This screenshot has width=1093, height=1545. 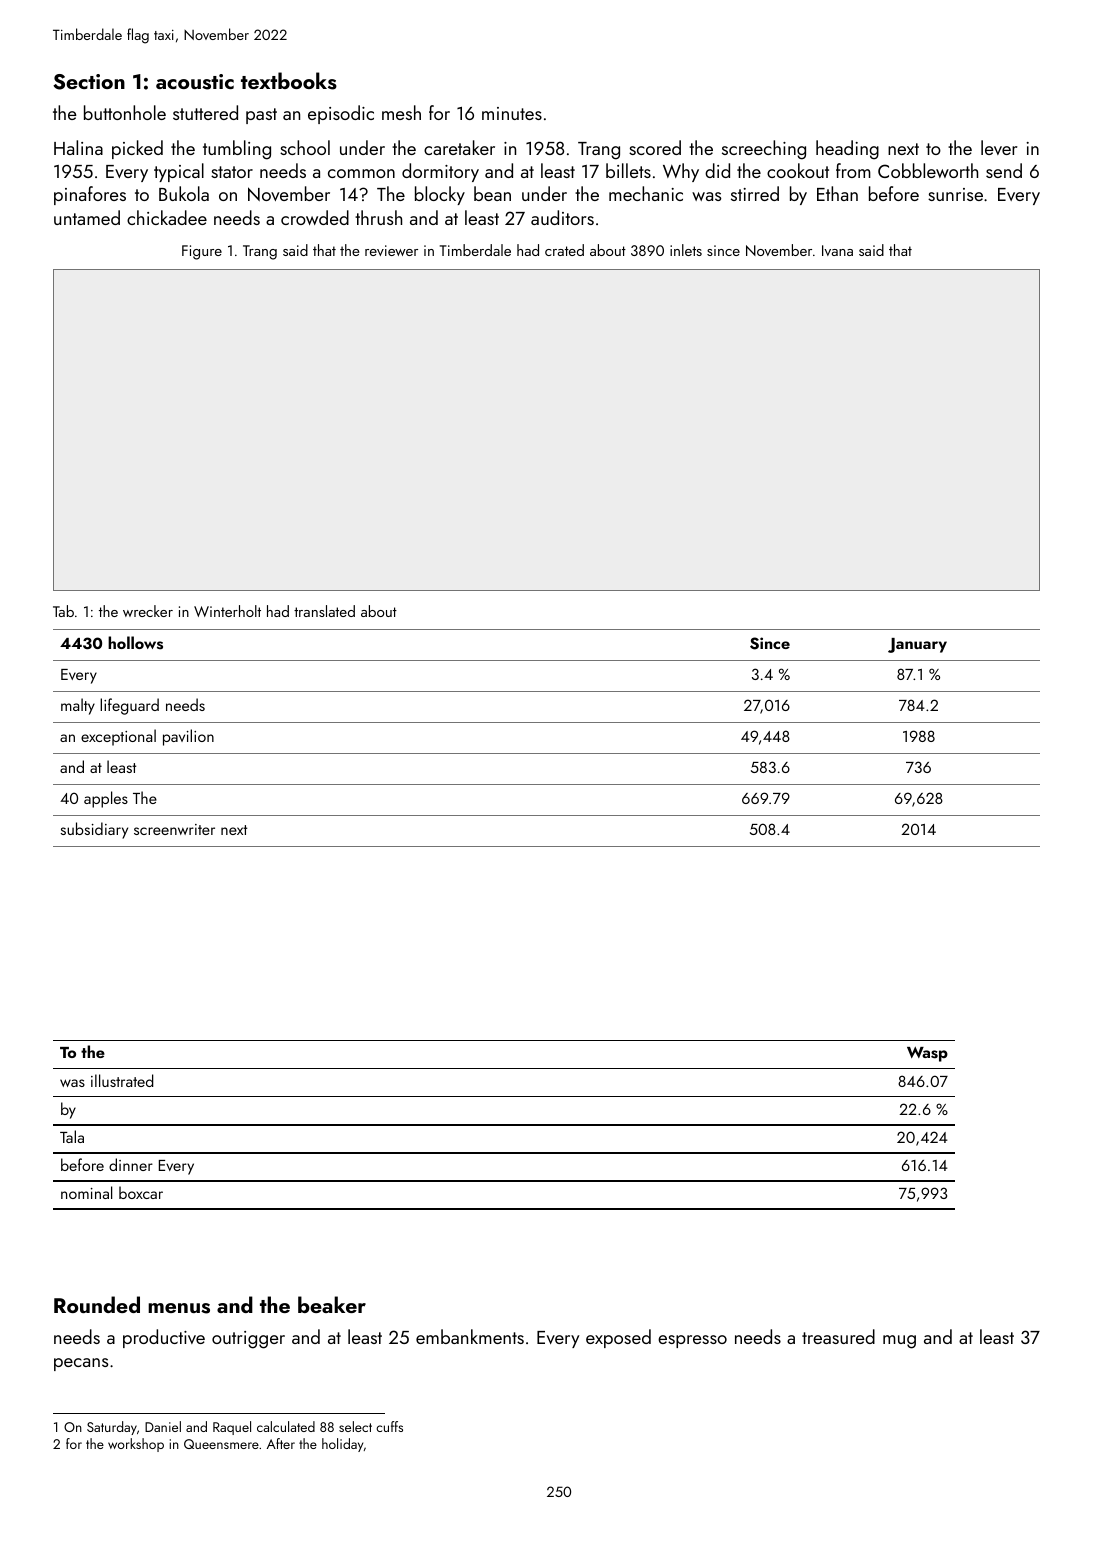 I want to click on crated, so click(x=564, y=250).
